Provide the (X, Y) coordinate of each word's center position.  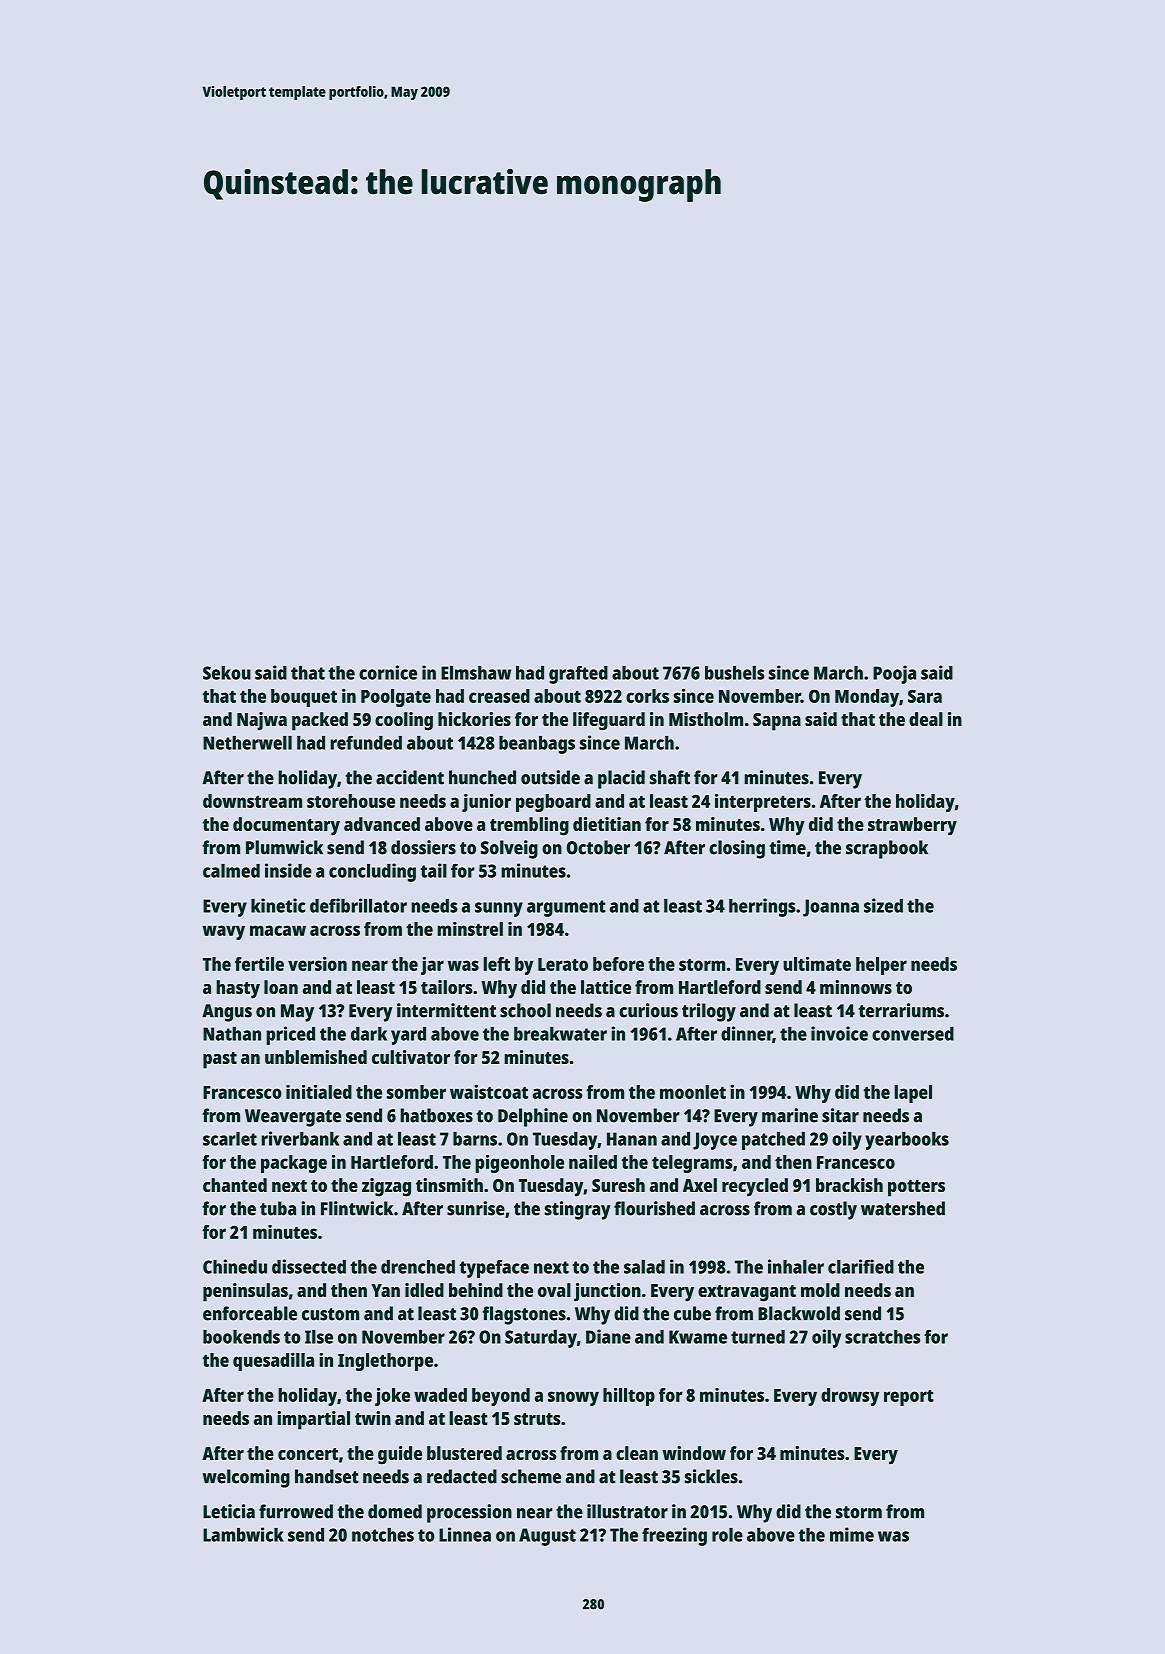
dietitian (607, 824)
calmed (231, 871)
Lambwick (243, 1534)
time (788, 847)
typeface (494, 1269)
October (598, 847)
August (547, 1537)
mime (852, 1534)
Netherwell (247, 743)
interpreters (763, 803)
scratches (883, 1337)
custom (330, 1314)
